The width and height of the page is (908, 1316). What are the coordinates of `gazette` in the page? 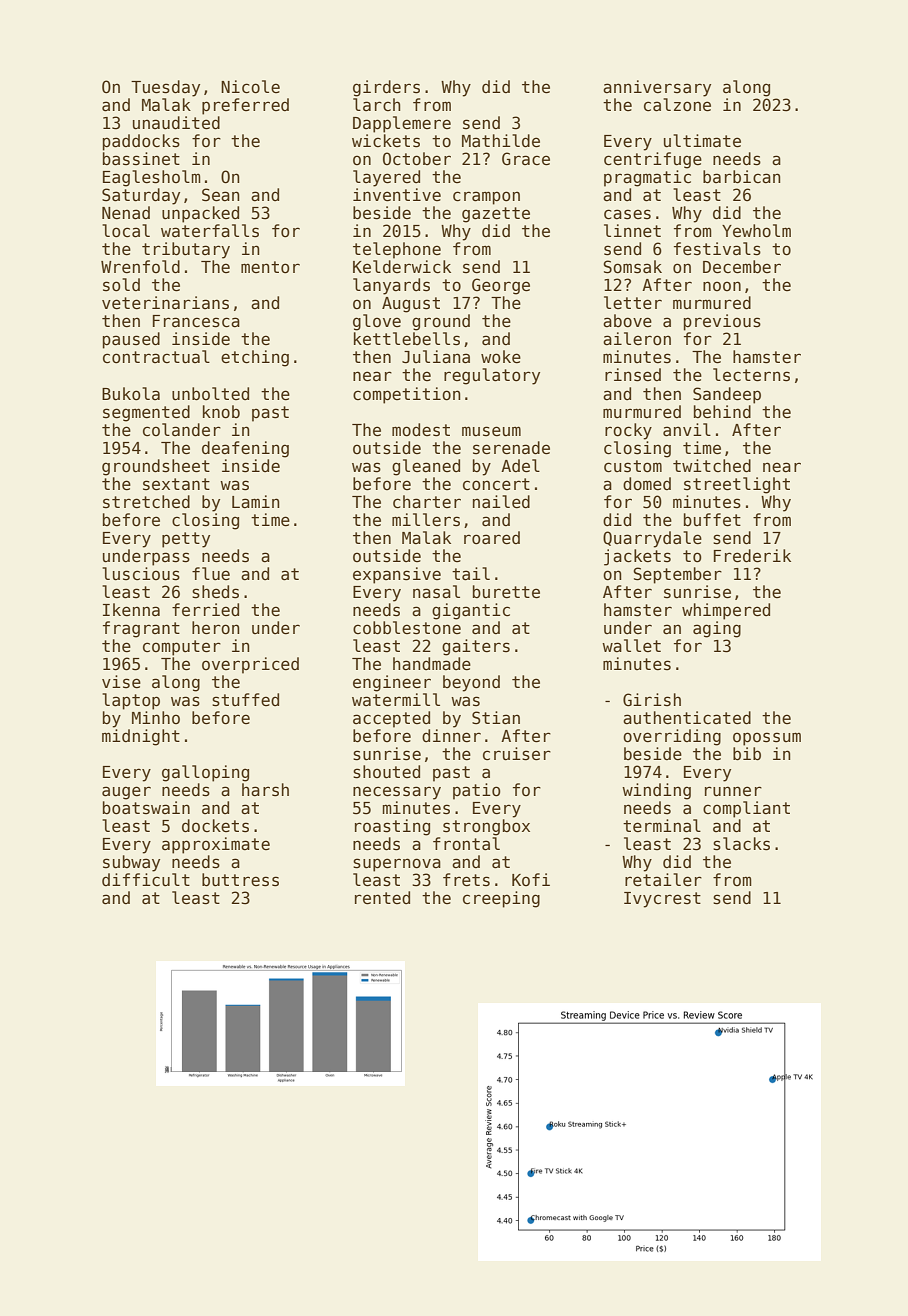 It's located at (496, 215).
